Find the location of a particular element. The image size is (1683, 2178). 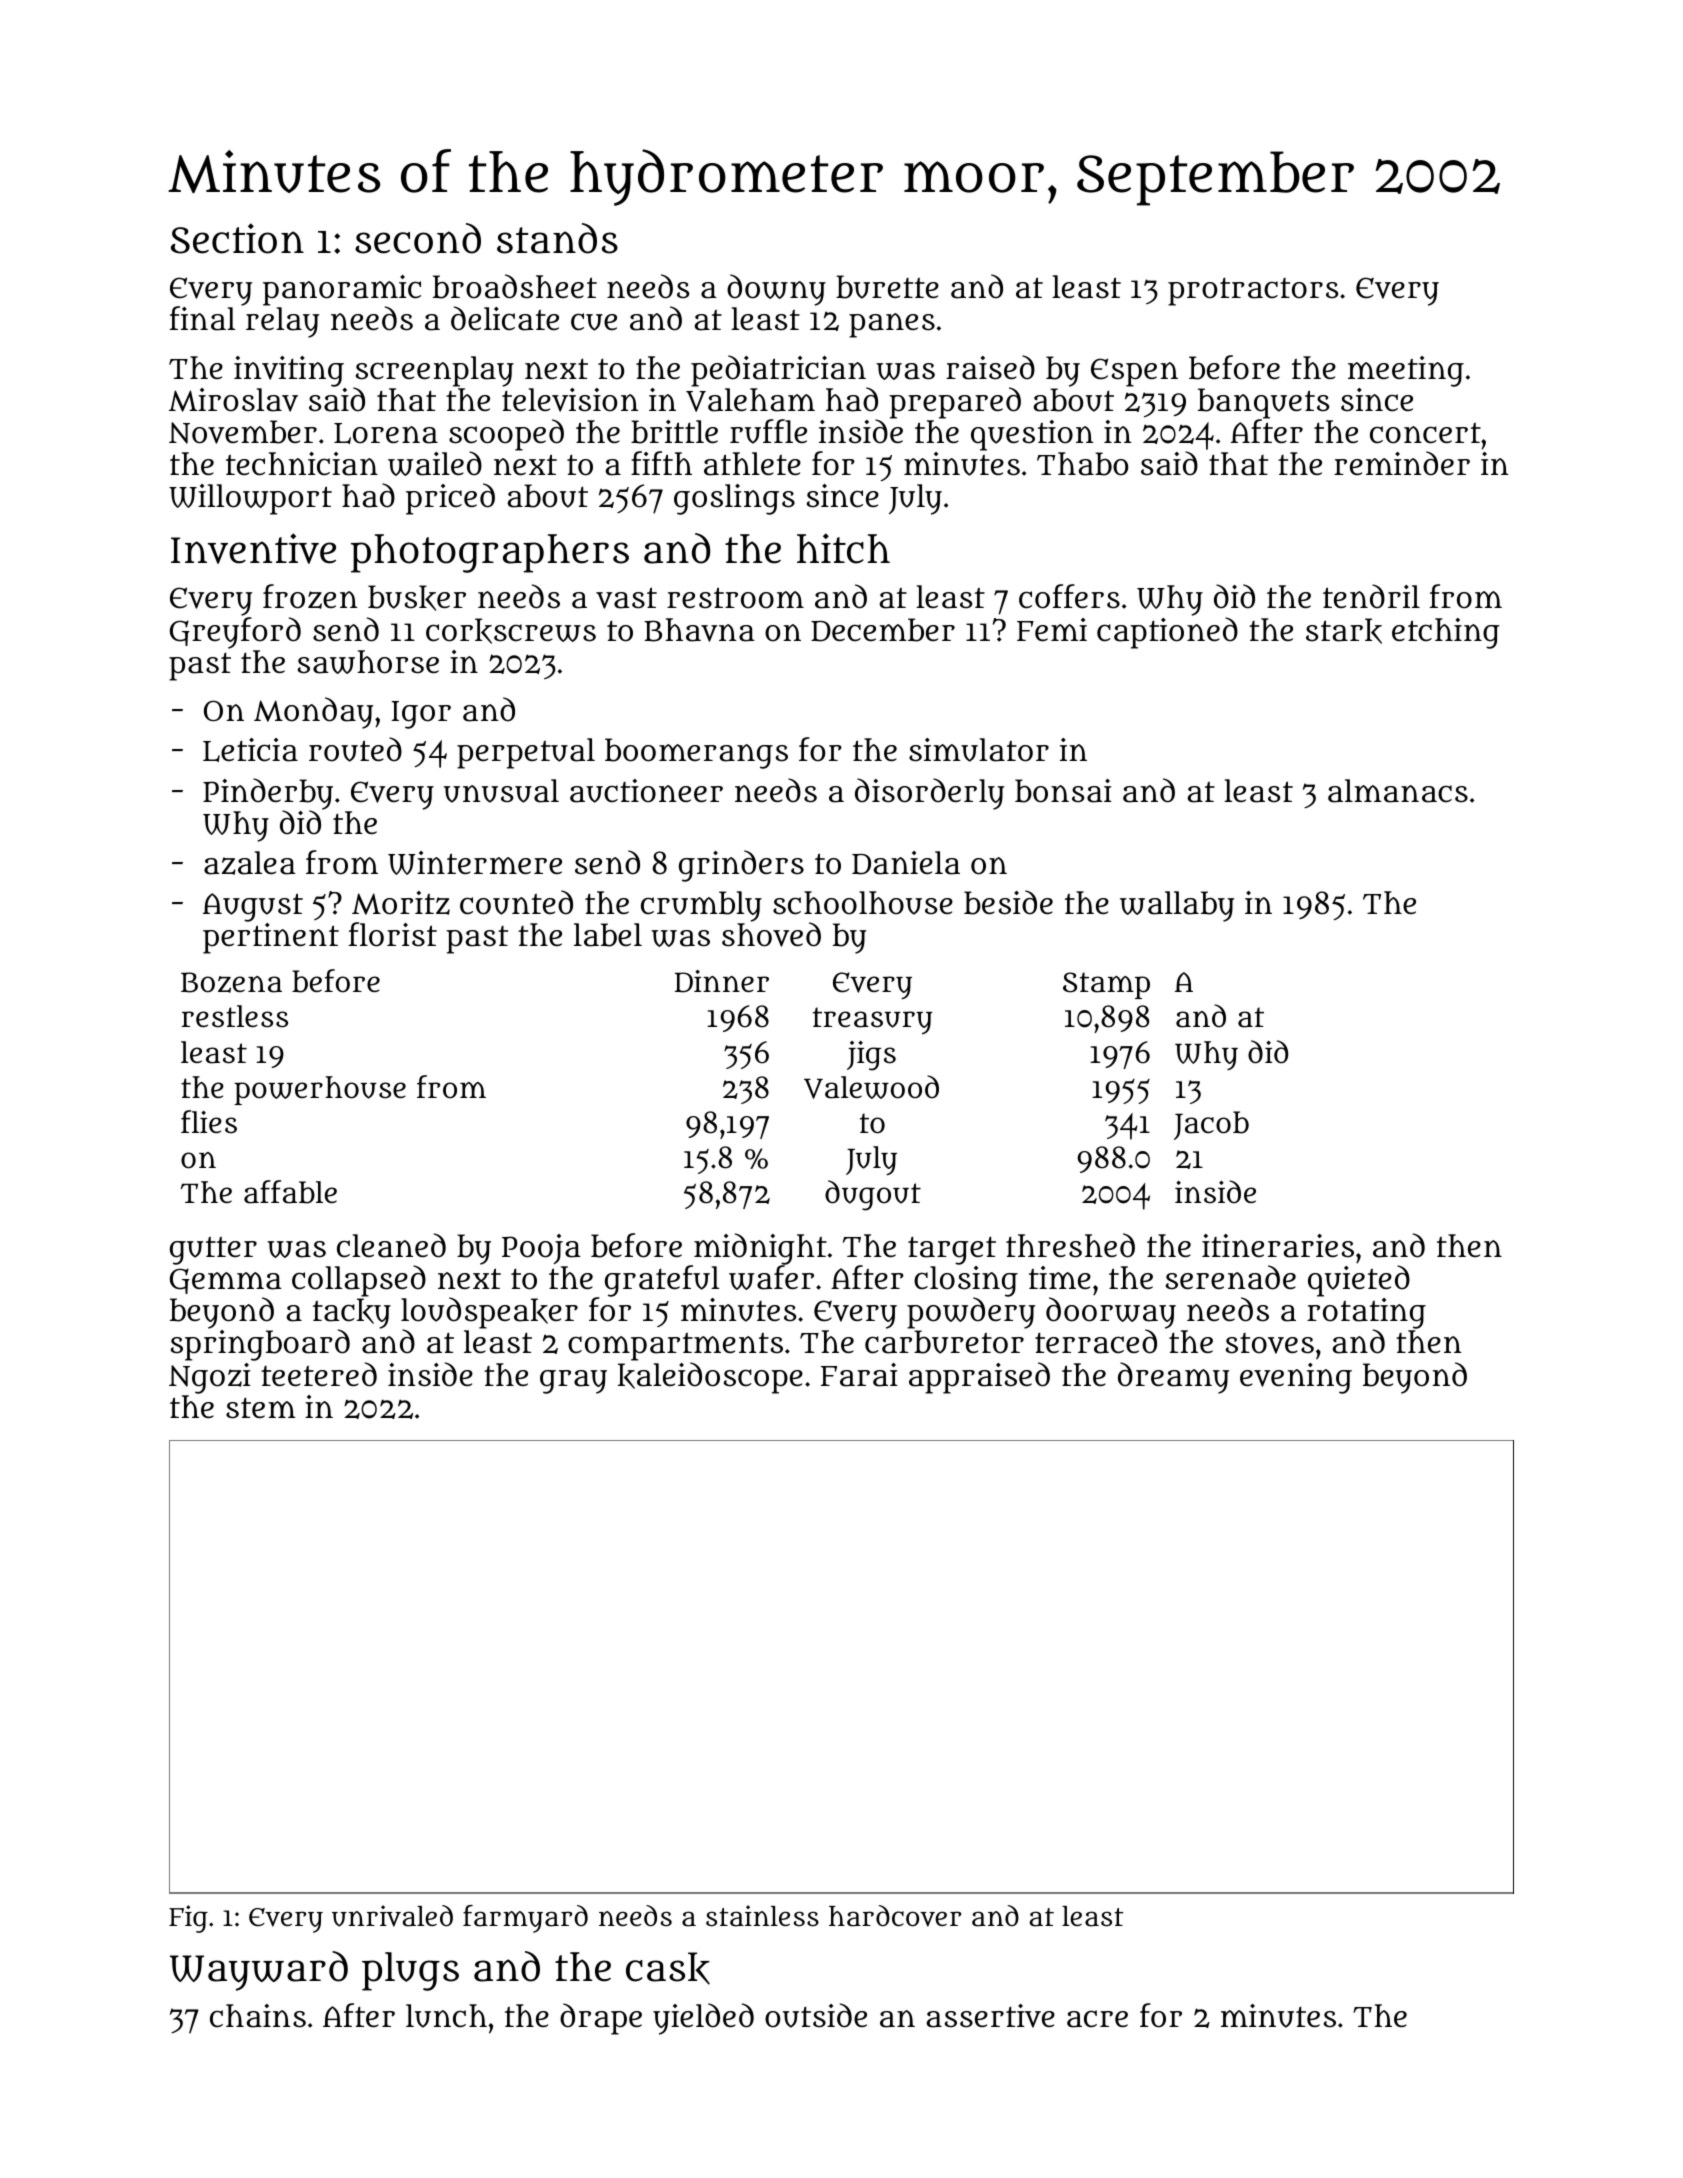

burette is located at coordinates (887, 287).
